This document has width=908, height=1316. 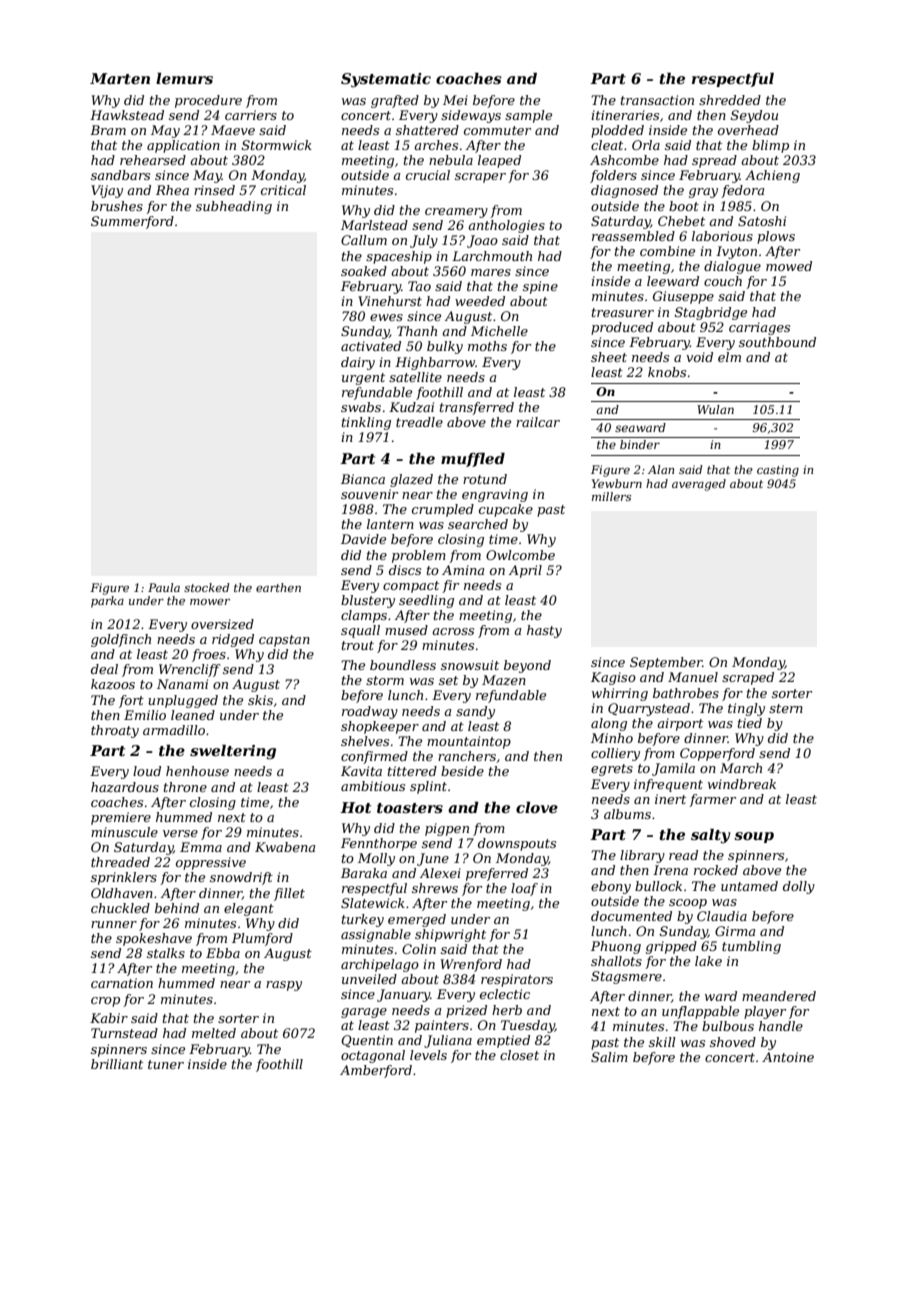 What do you see at coordinates (124, 878) in the document?
I see `sprinklers` at bounding box center [124, 878].
